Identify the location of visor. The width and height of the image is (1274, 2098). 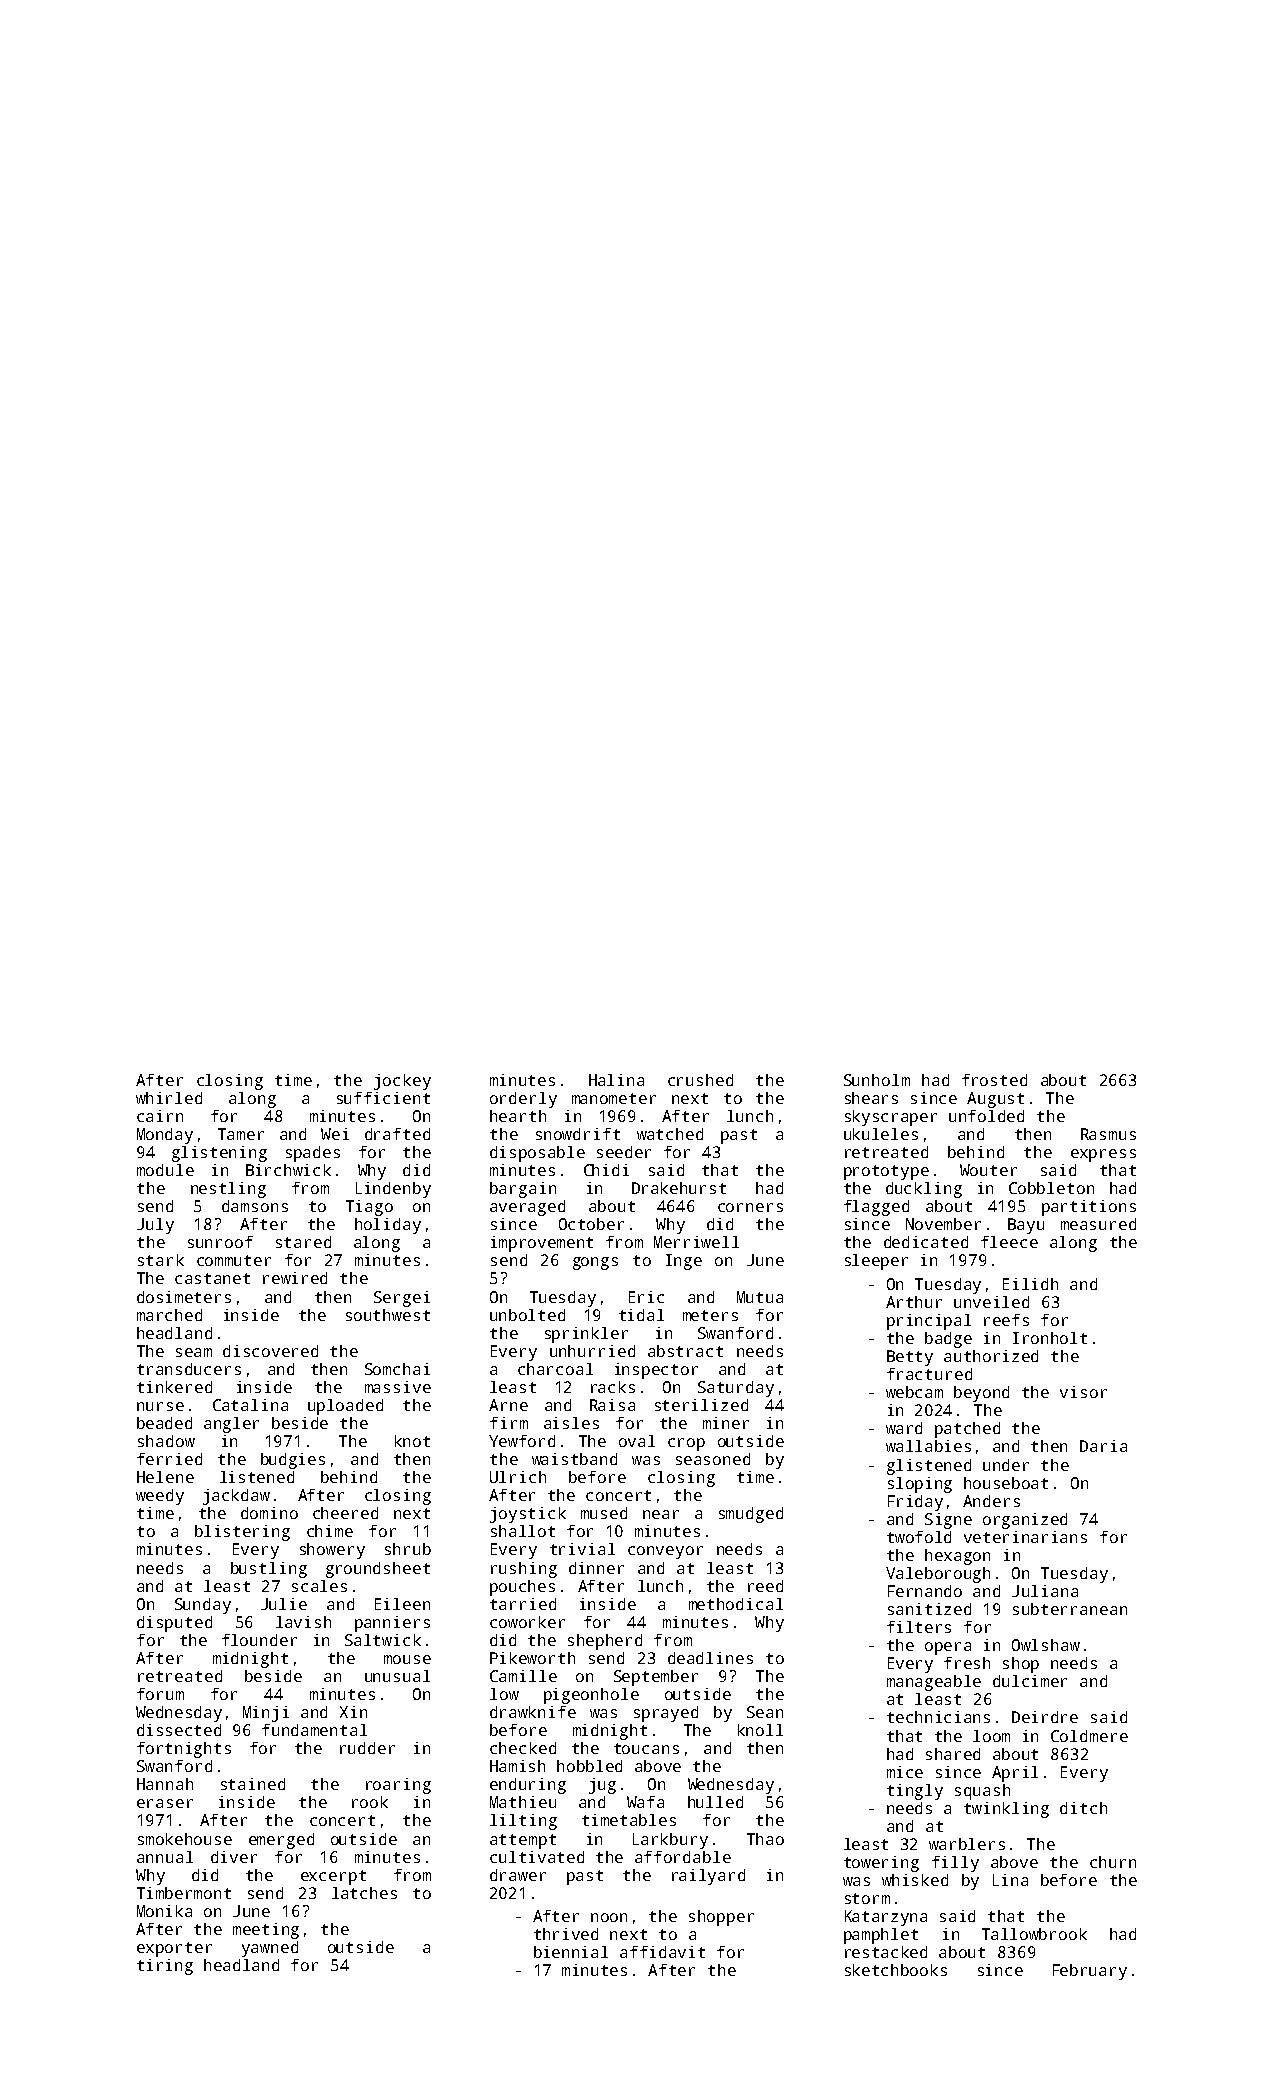
(1083, 1392).
